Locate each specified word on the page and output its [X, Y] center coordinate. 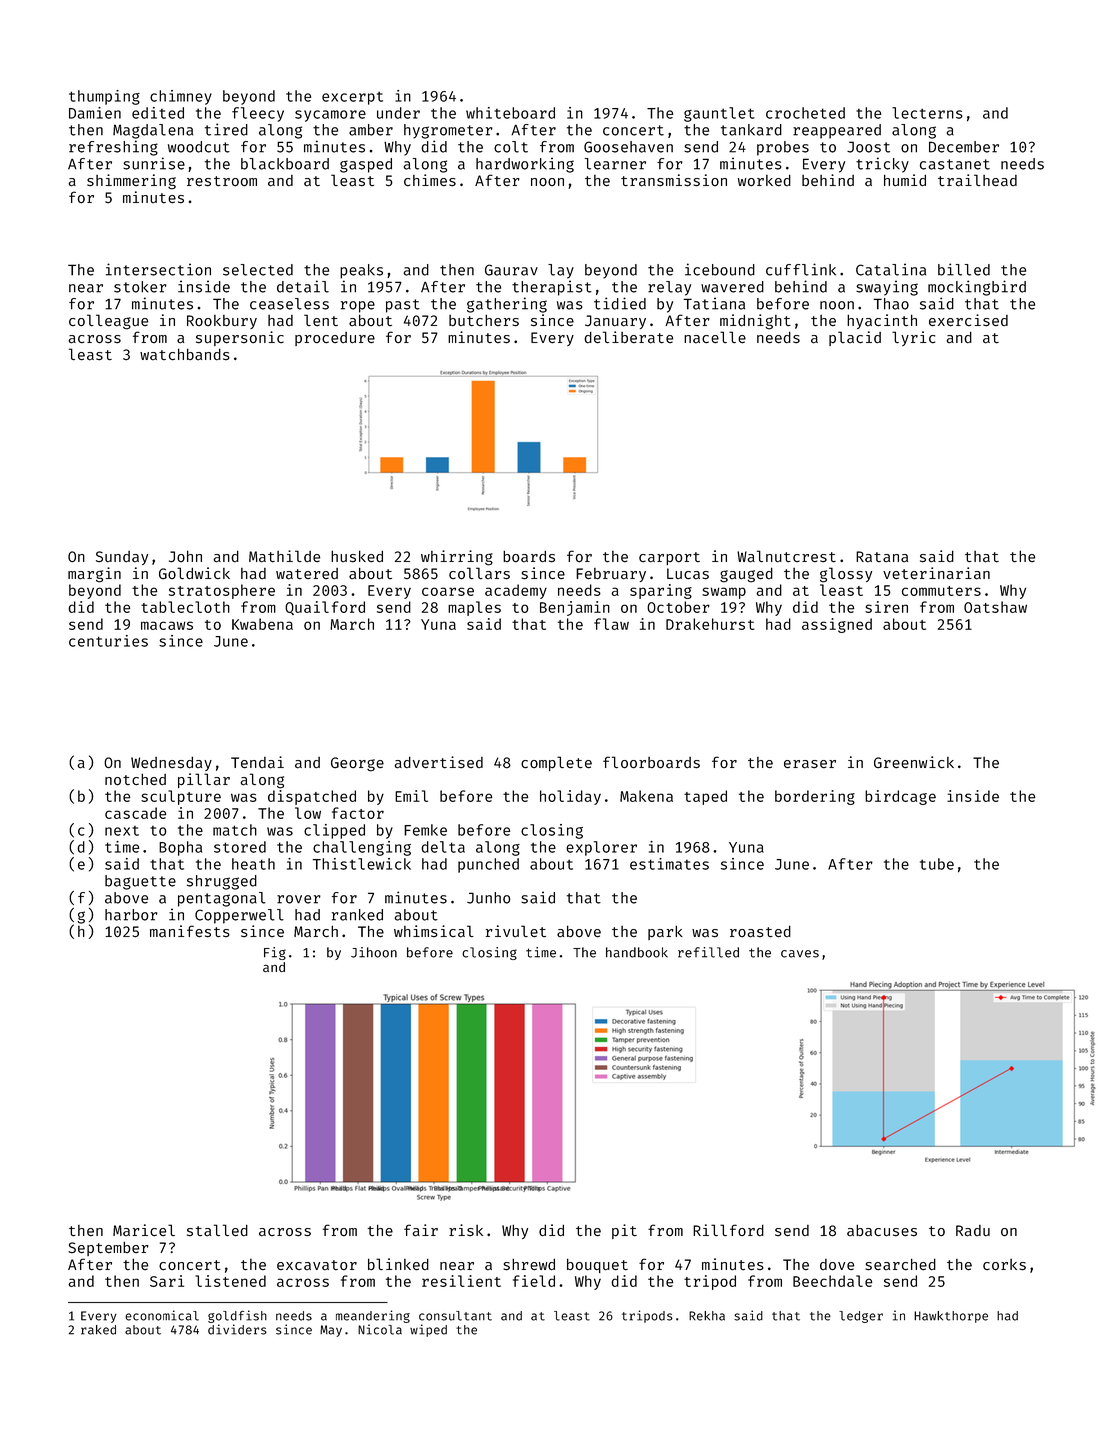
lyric [913, 338]
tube [937, 864]
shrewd [529, 1264]
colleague [108, 322]
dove [837, 1265]
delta [443, 847]
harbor [131, 915]
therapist [552, 288]
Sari [167, 1281]
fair [421, 1230]
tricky [882, 165]
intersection [158, 269]
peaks [361, 271]
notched [135, 779]
